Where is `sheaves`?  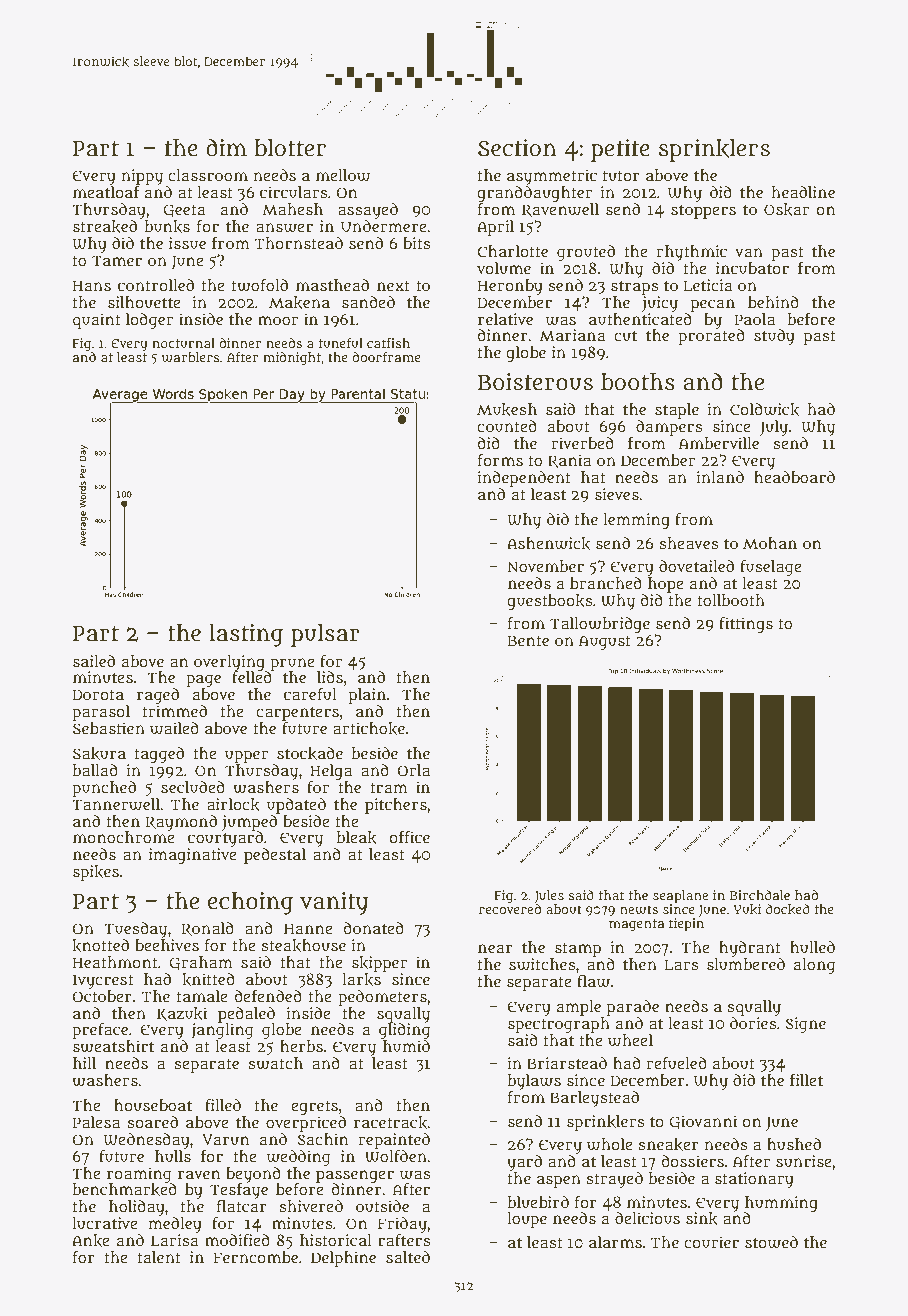 sheaves is located at coordinates (688, 543).
